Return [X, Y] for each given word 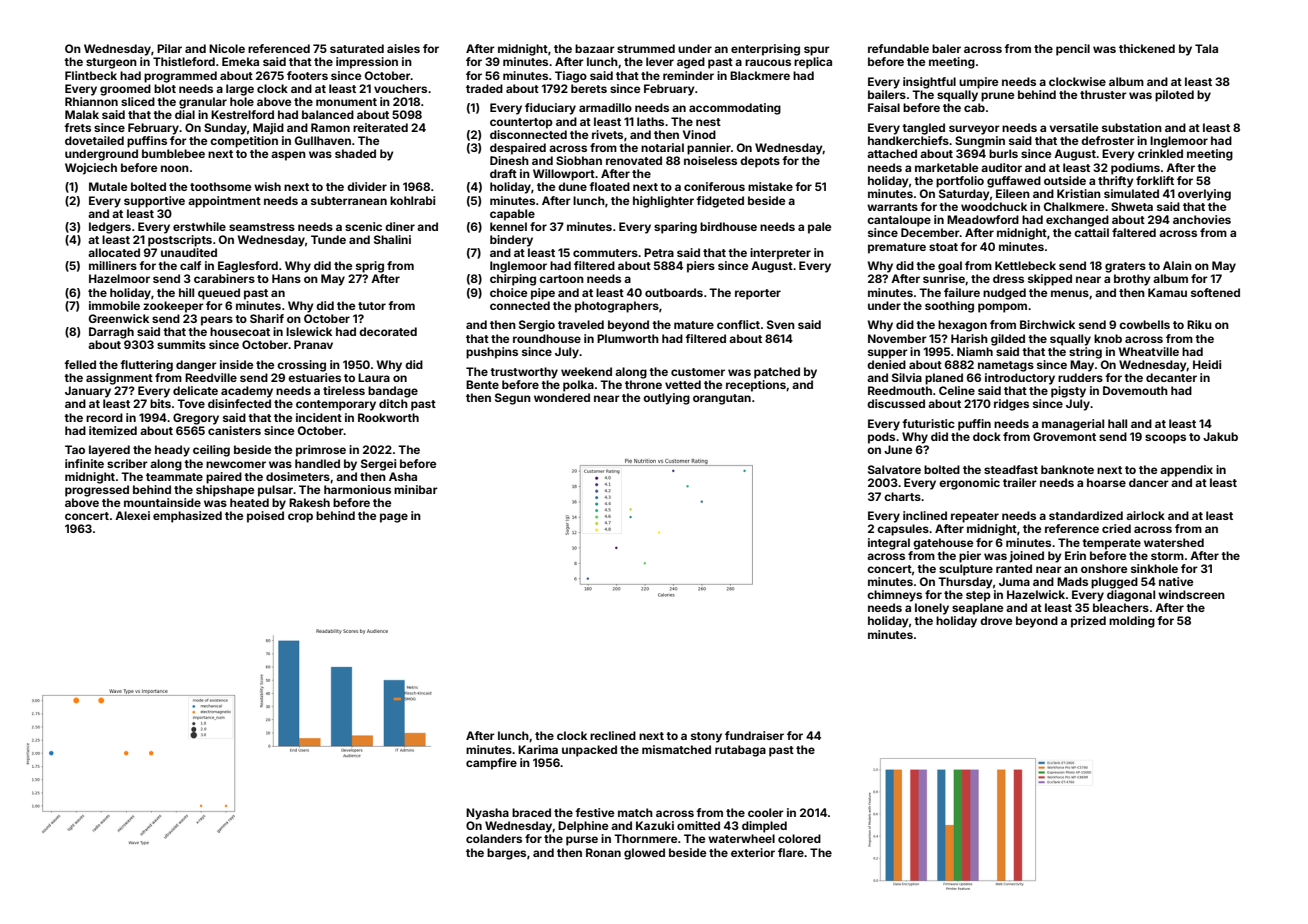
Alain [1177, 265]
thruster [1103, 94]
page [394, 518]
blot [165, 88]
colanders [494, 838]
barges [506, 854]
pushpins [492, 353]
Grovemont [1064, 436]
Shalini [392, 239]
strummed [646, 48]
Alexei [132, 515]
